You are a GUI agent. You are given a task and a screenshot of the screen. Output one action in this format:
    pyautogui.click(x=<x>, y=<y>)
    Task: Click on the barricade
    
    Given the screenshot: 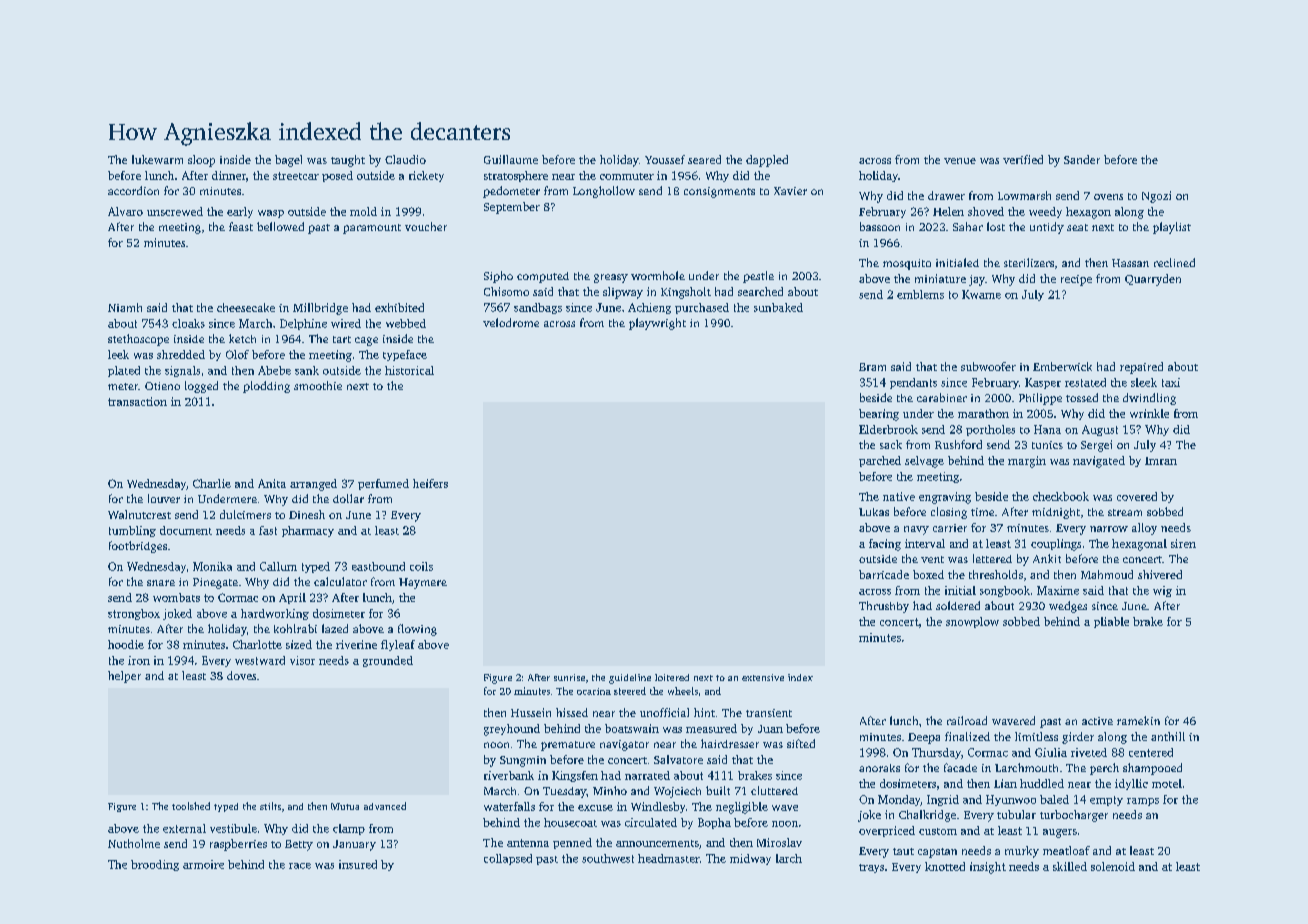 What is the action you would take?
    pyautogui.click(x=884, y=574)
